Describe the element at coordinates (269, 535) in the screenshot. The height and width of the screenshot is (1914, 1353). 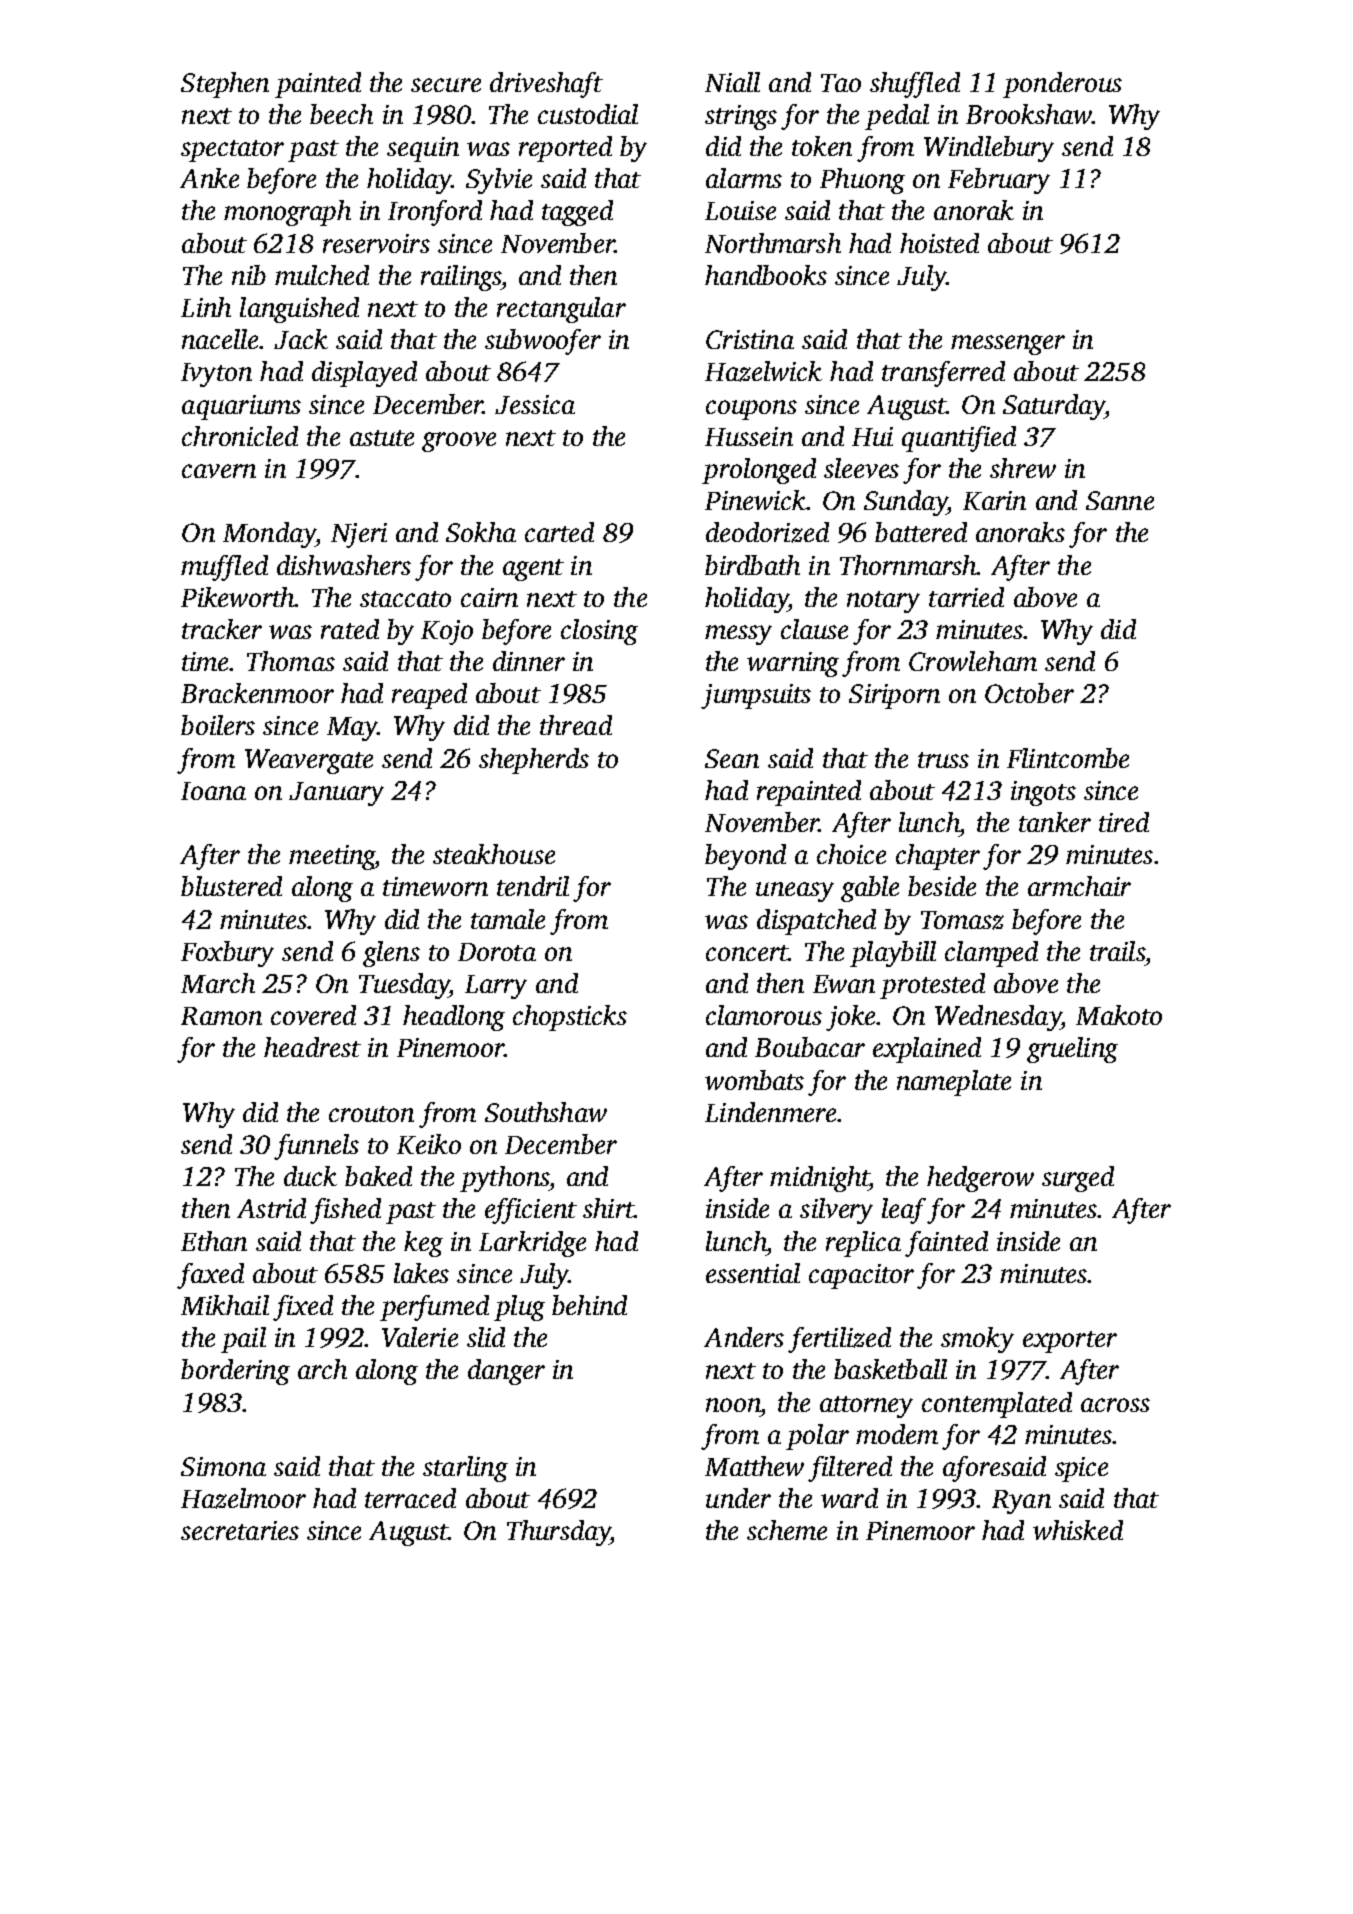
I see `Monday` at that location.
